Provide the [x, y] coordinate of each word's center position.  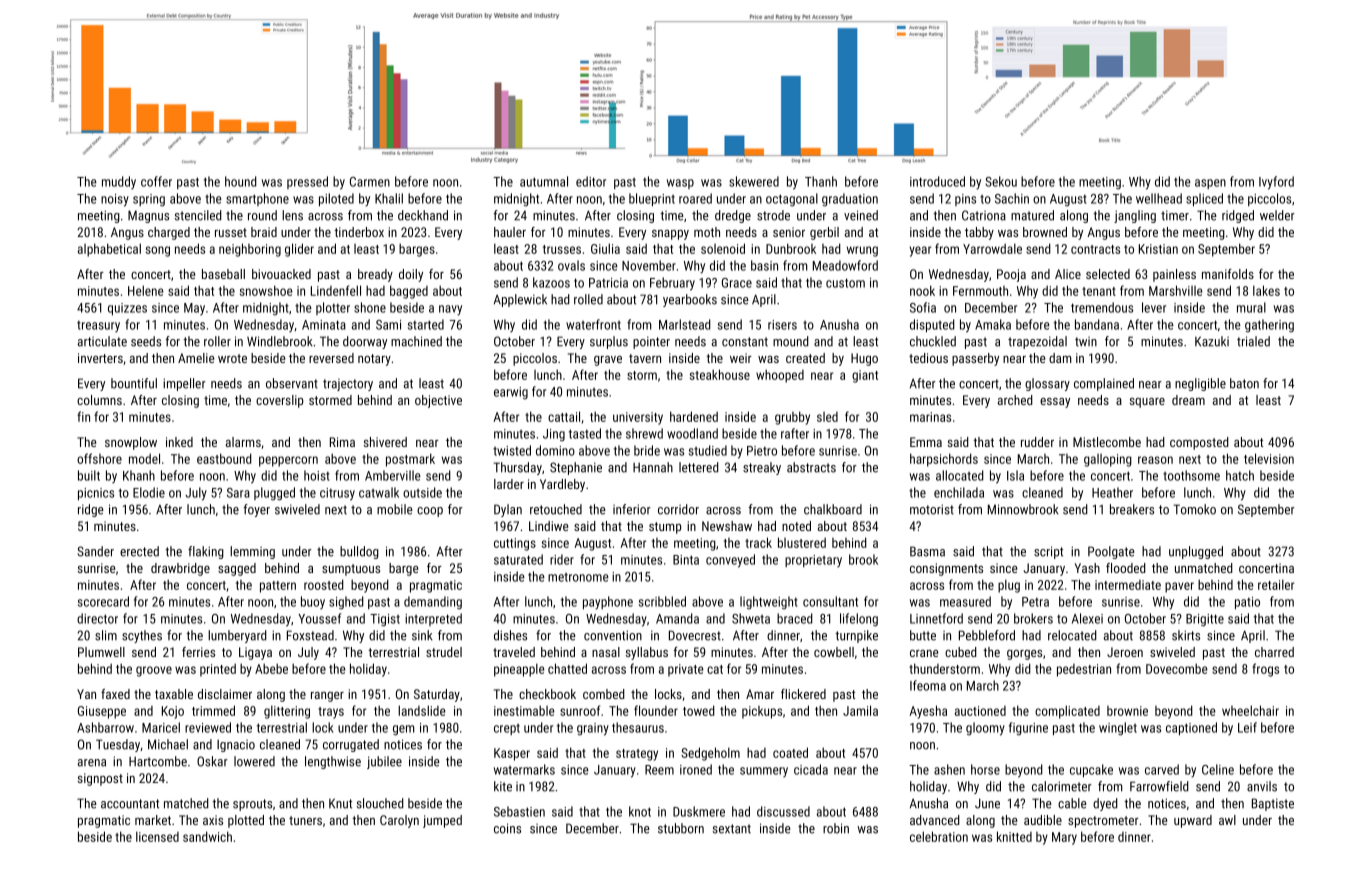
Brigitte [1205, 620]
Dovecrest [695, 635]
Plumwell [101, 652]
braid [264, 232]
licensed [157, 836]
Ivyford [1276, 183]
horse [985, 769]
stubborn [681, 828]
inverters [100, 358]
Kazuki [1212, 341]
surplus [609, 342]
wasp [680, 184]
